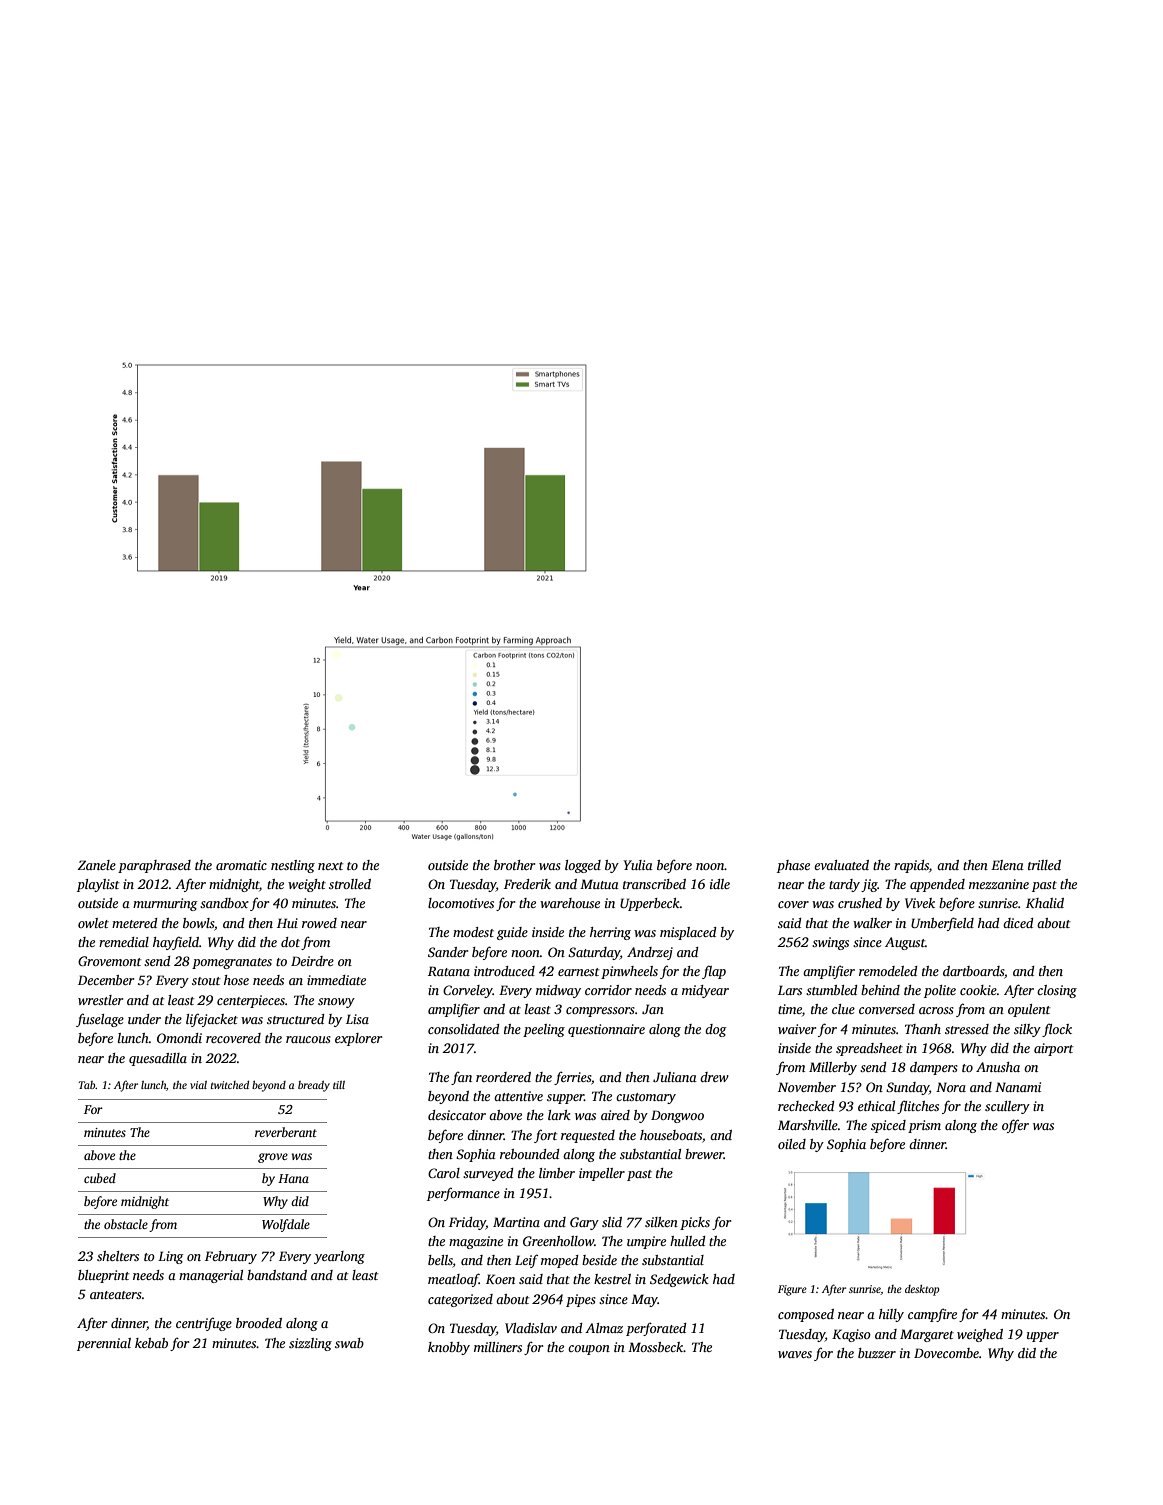 Image resolution: width=1163 pixels, height=1505 pixels. Describe the element at coordinates (444, 1173) in the screenshot. I see `Carol` at that location.
